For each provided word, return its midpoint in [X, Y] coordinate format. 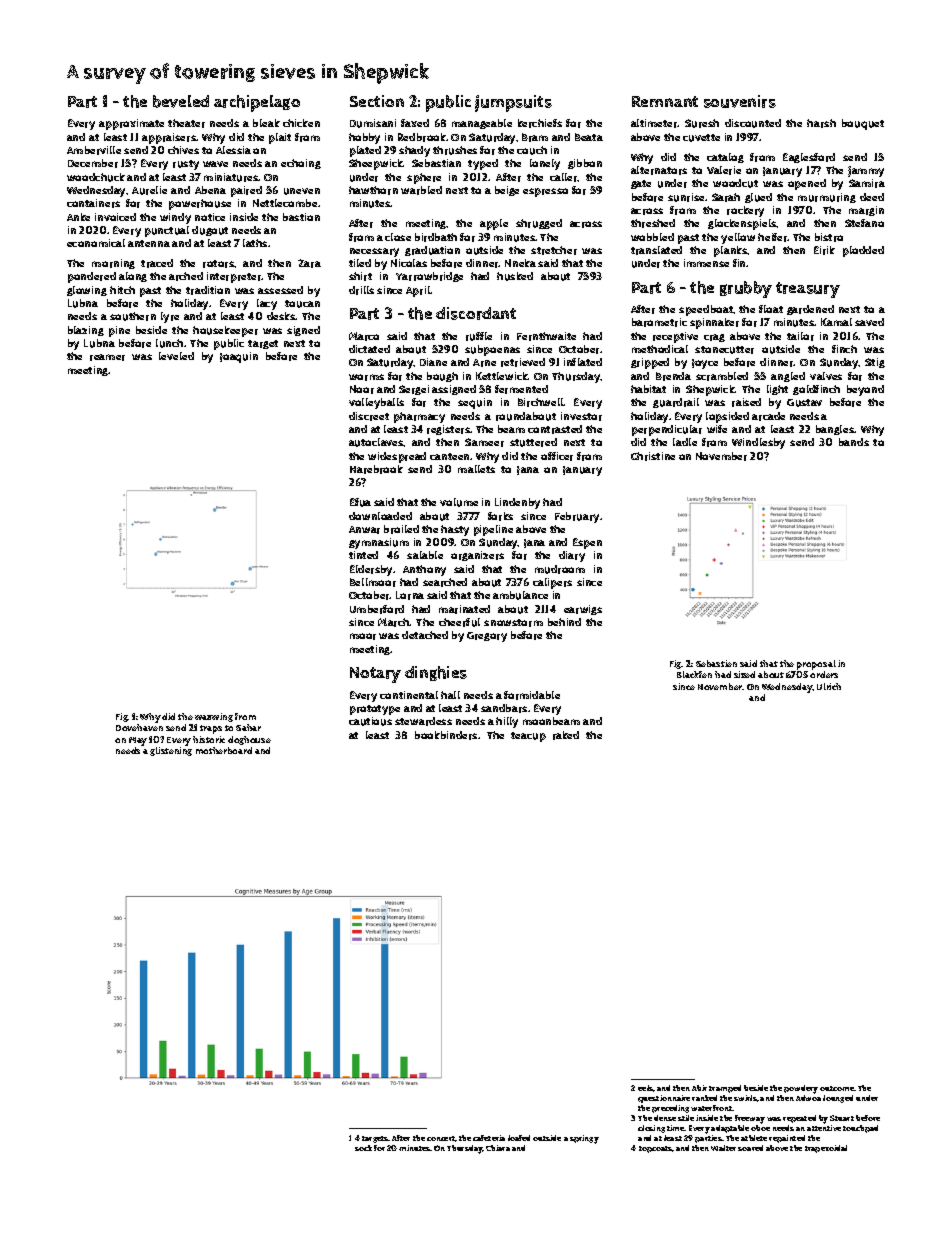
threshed [653, 223]
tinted [363, 555]
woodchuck [96, 177]
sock [363, 1148]
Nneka [520, 263]
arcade [768, 416]
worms [366, 377]
